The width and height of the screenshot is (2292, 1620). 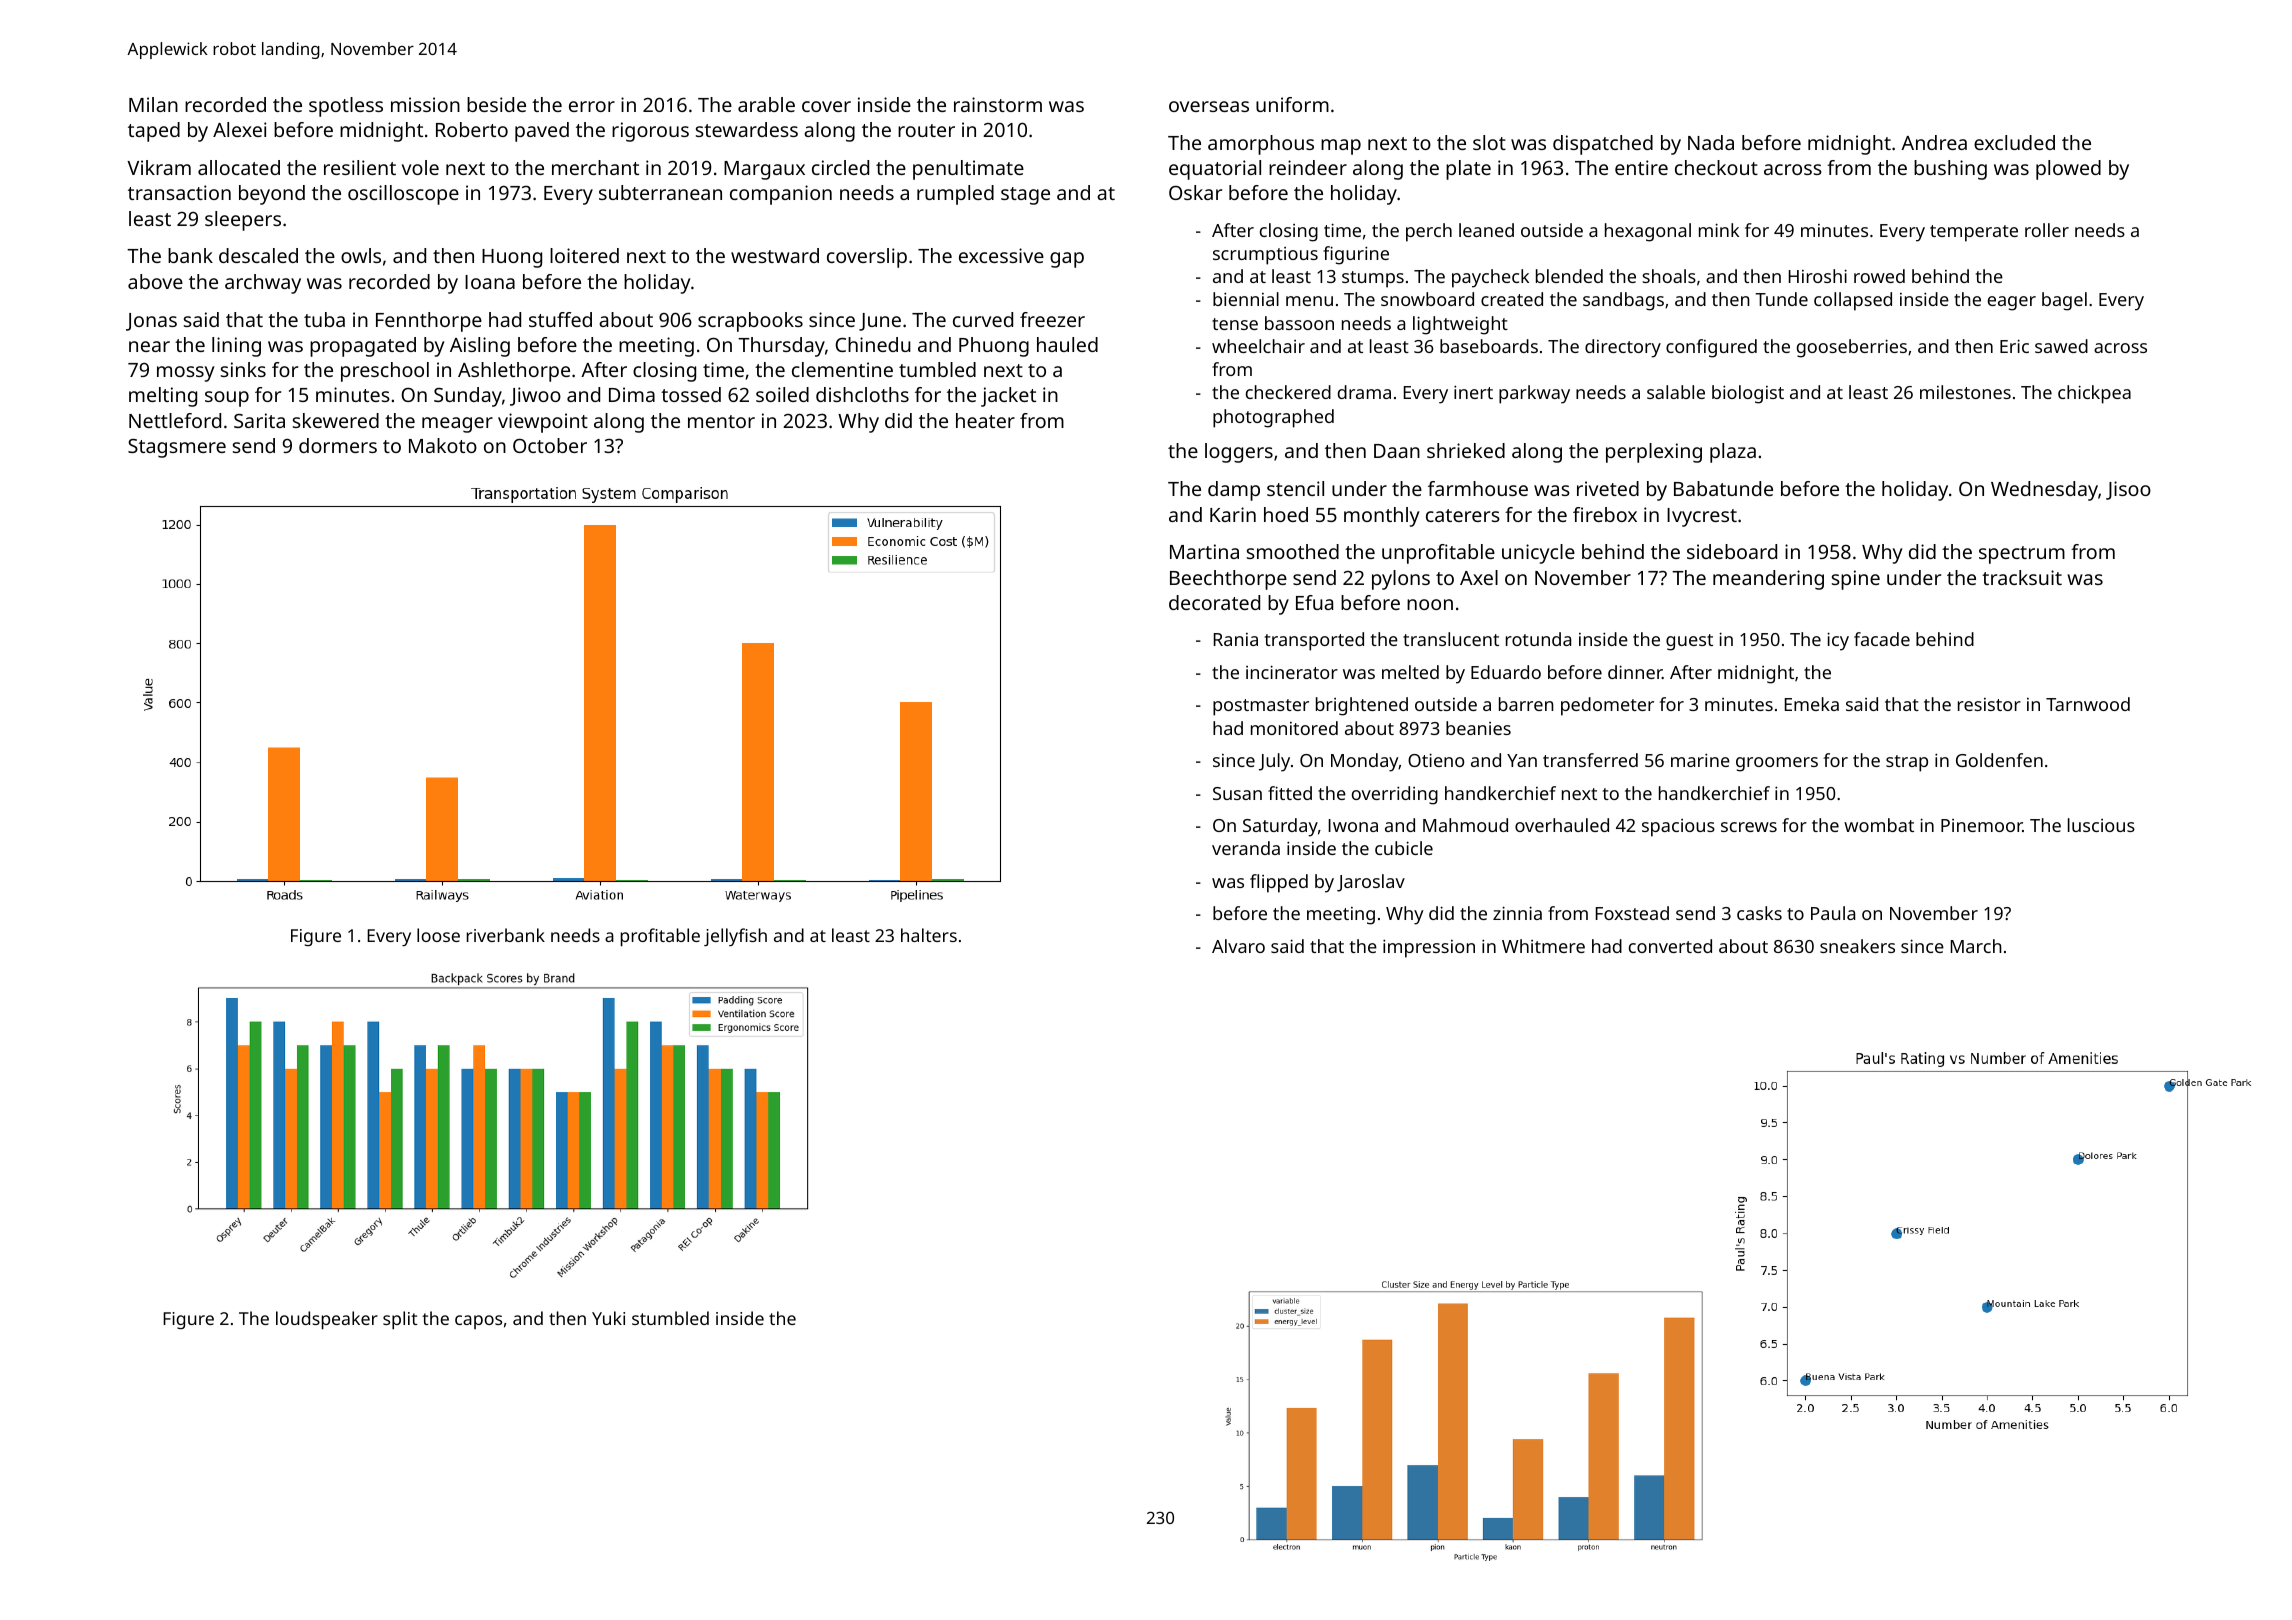 I want to click on mentor, so click(x=721, y=421).
